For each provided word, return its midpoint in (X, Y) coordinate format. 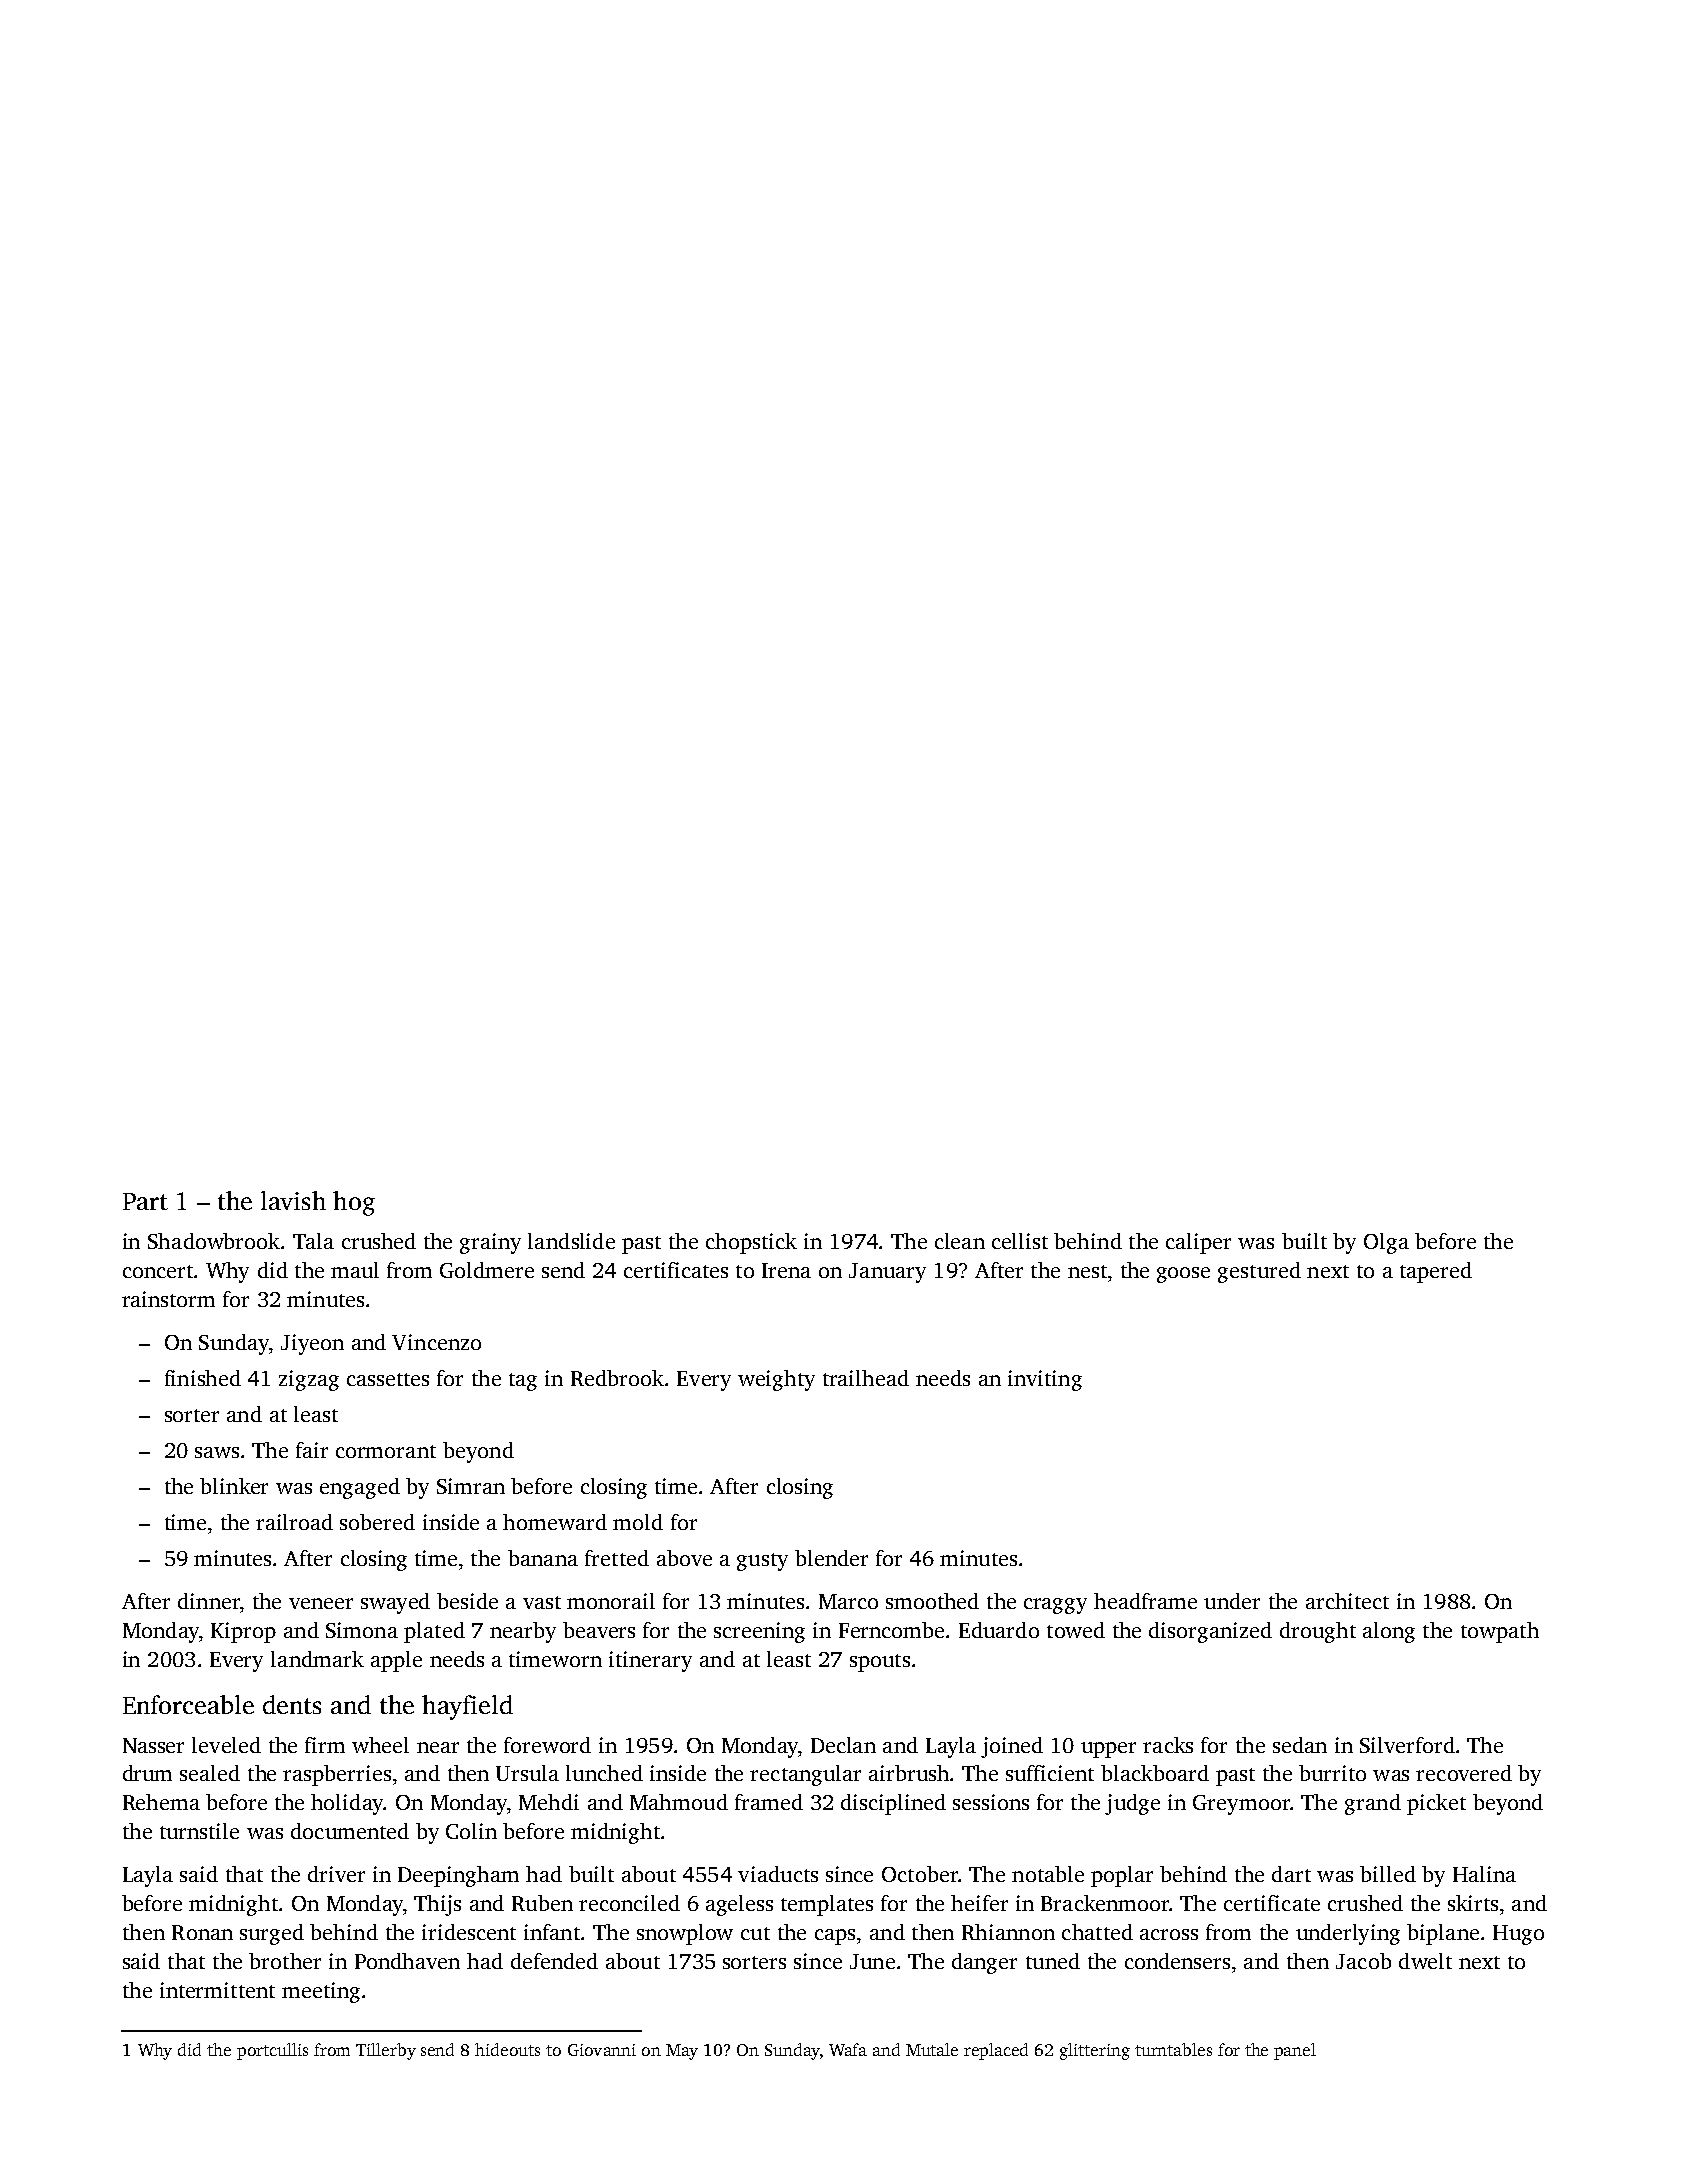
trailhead (866, 1378)
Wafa (848, 2049)
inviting (1045, 1380)
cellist (1020, 1241)
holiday (347, 1804)
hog (354, 1203)
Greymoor (1241, 1805)
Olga (1386, 1243)
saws (217, 1452)
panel (1295, 2051)
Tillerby (386, 2051)
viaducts (778, 1874)
